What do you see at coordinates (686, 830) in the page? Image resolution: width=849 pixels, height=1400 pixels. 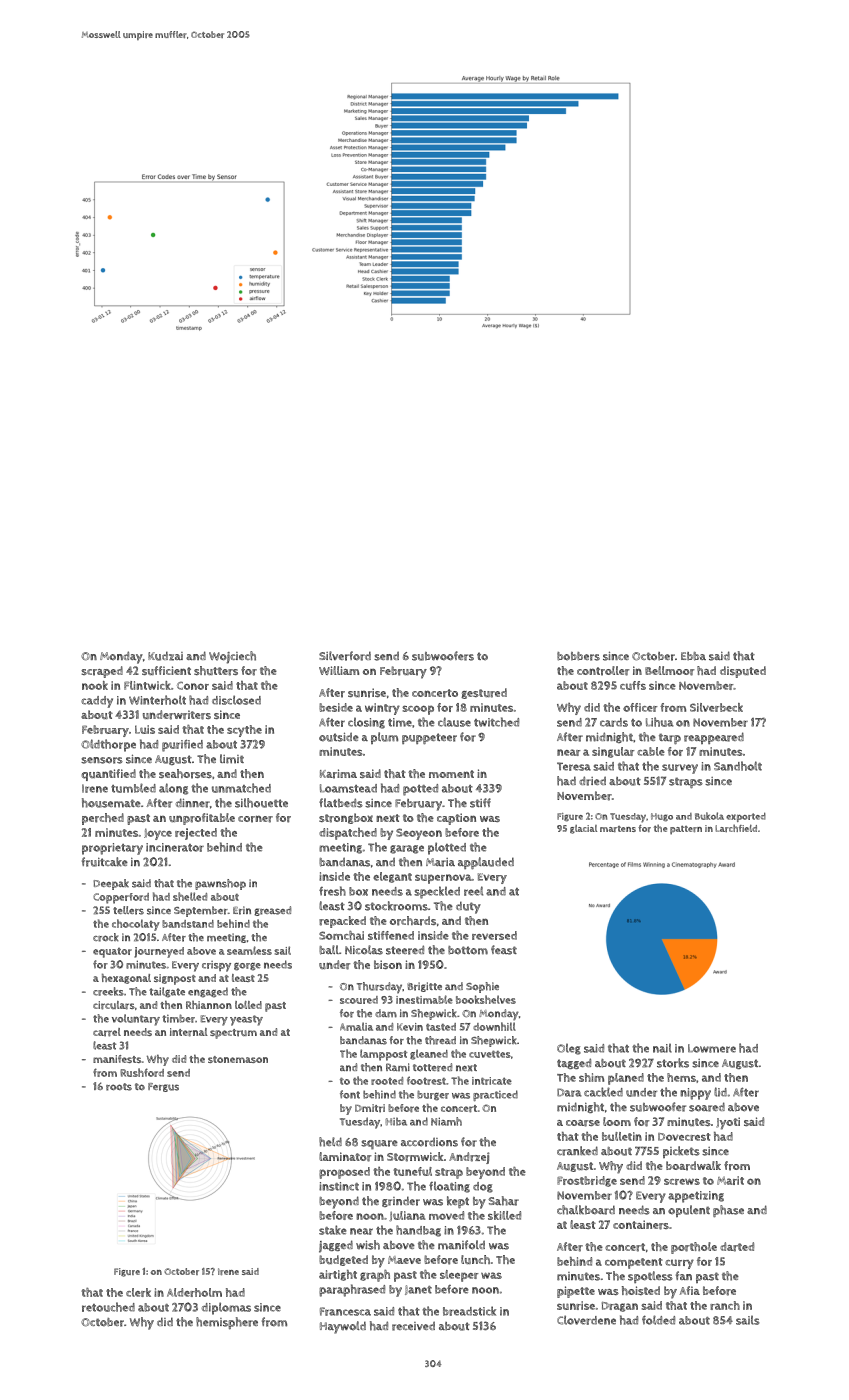 I see `pattern` at bounding box center [686, 830].
